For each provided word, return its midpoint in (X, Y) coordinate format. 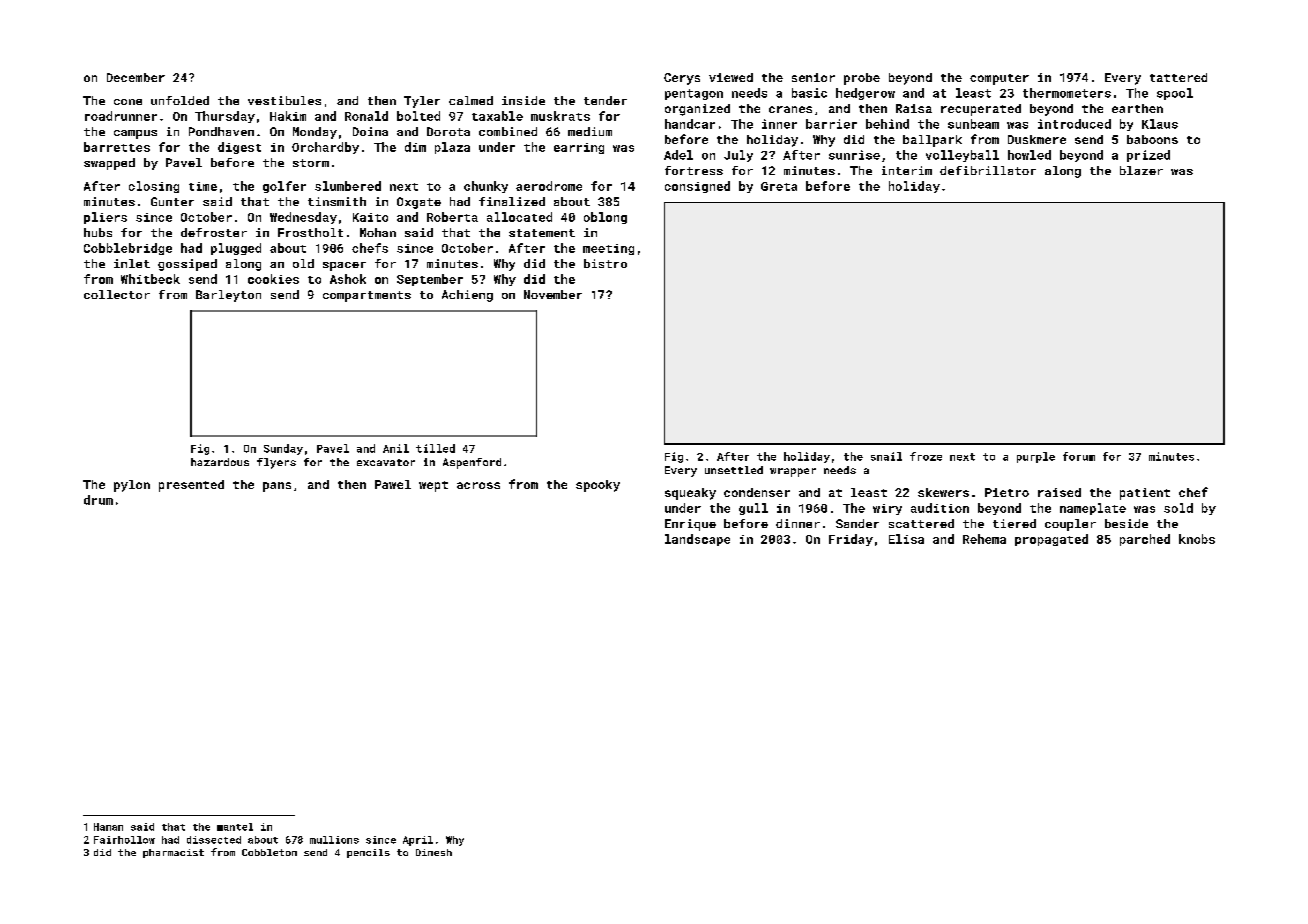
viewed (731, 77)
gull (753, 509)
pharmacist (173, 853)
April (418, 841)
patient (1145, 494)
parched (1145, 540)
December (136, 77)
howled (1029, 155)
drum (98, 500)
